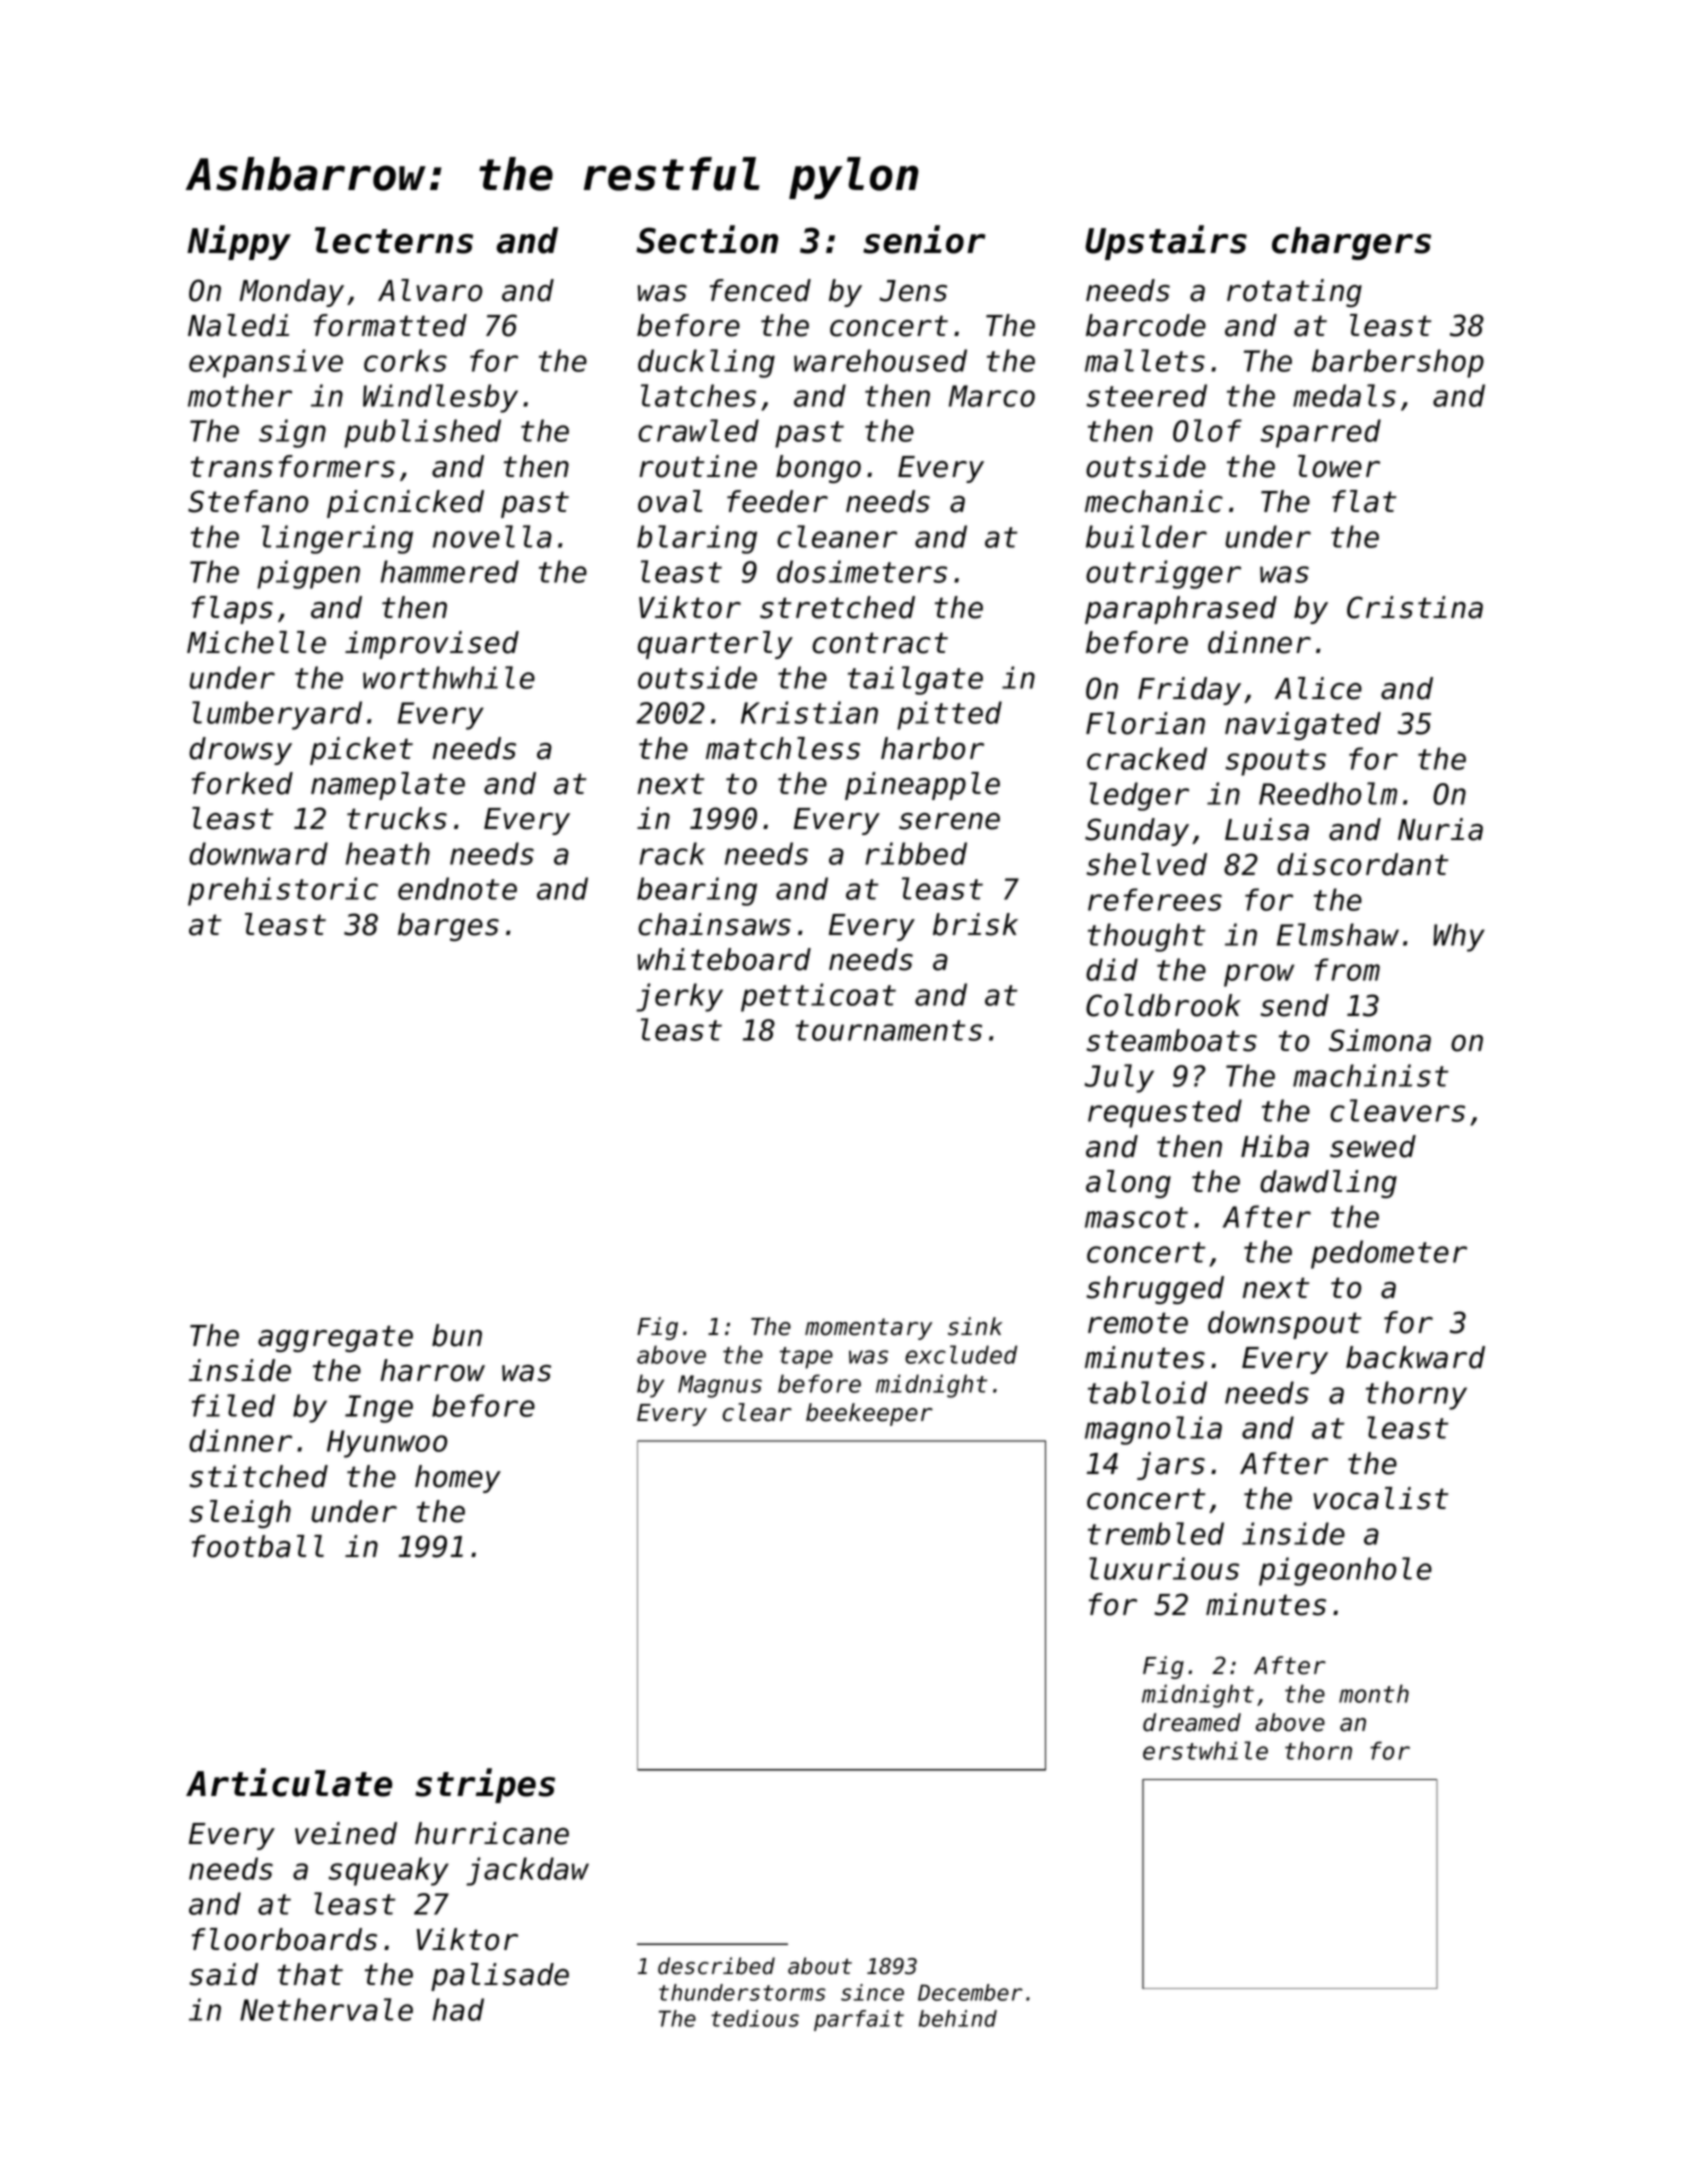 The width and height of the document is (1683, 2178). What do you see at coordinates (757, 1412) in the document?
I see `clear` at bounding box center [757, 1412].
